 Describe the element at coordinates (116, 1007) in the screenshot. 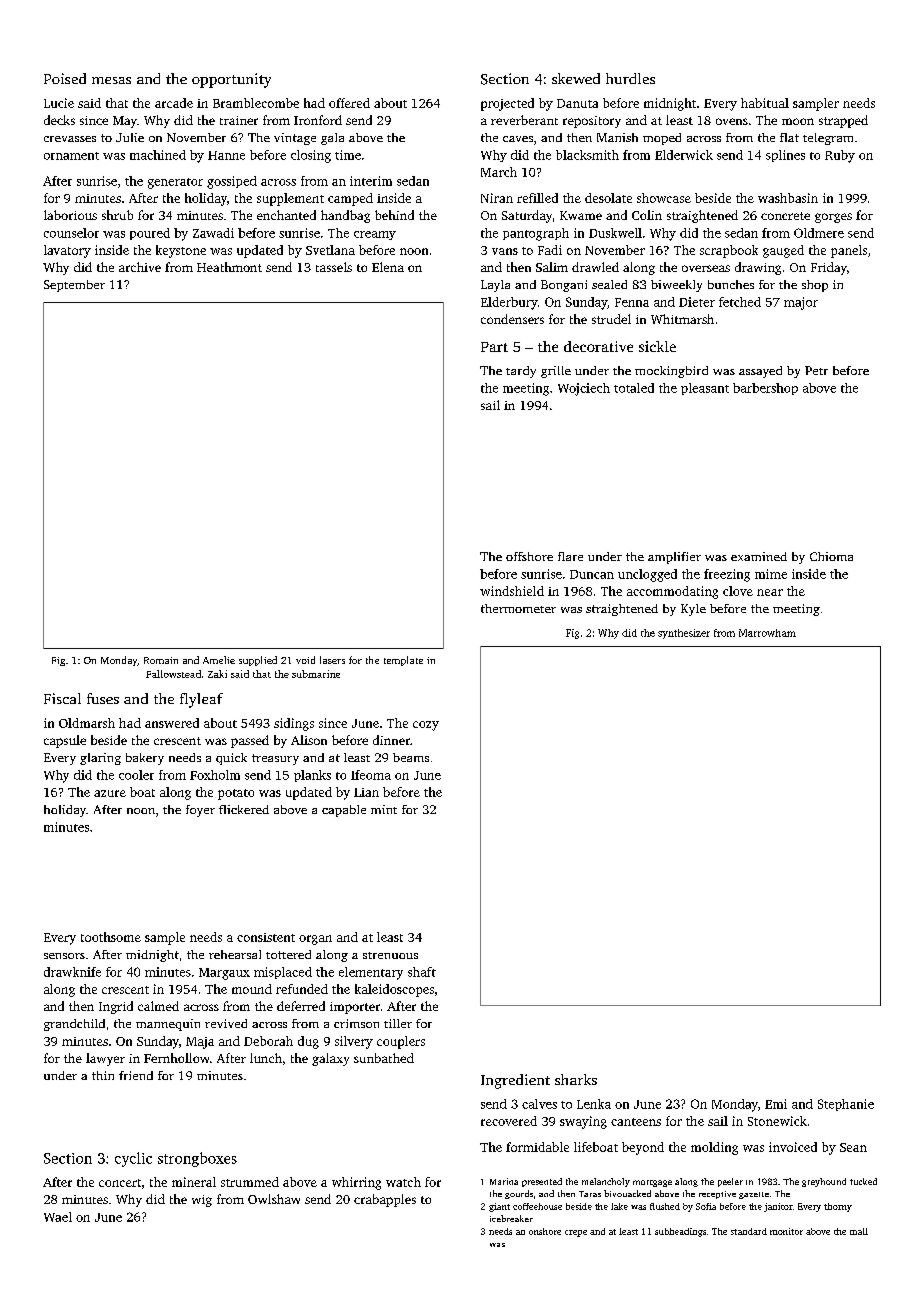

I see `Ingrid` at that location.
